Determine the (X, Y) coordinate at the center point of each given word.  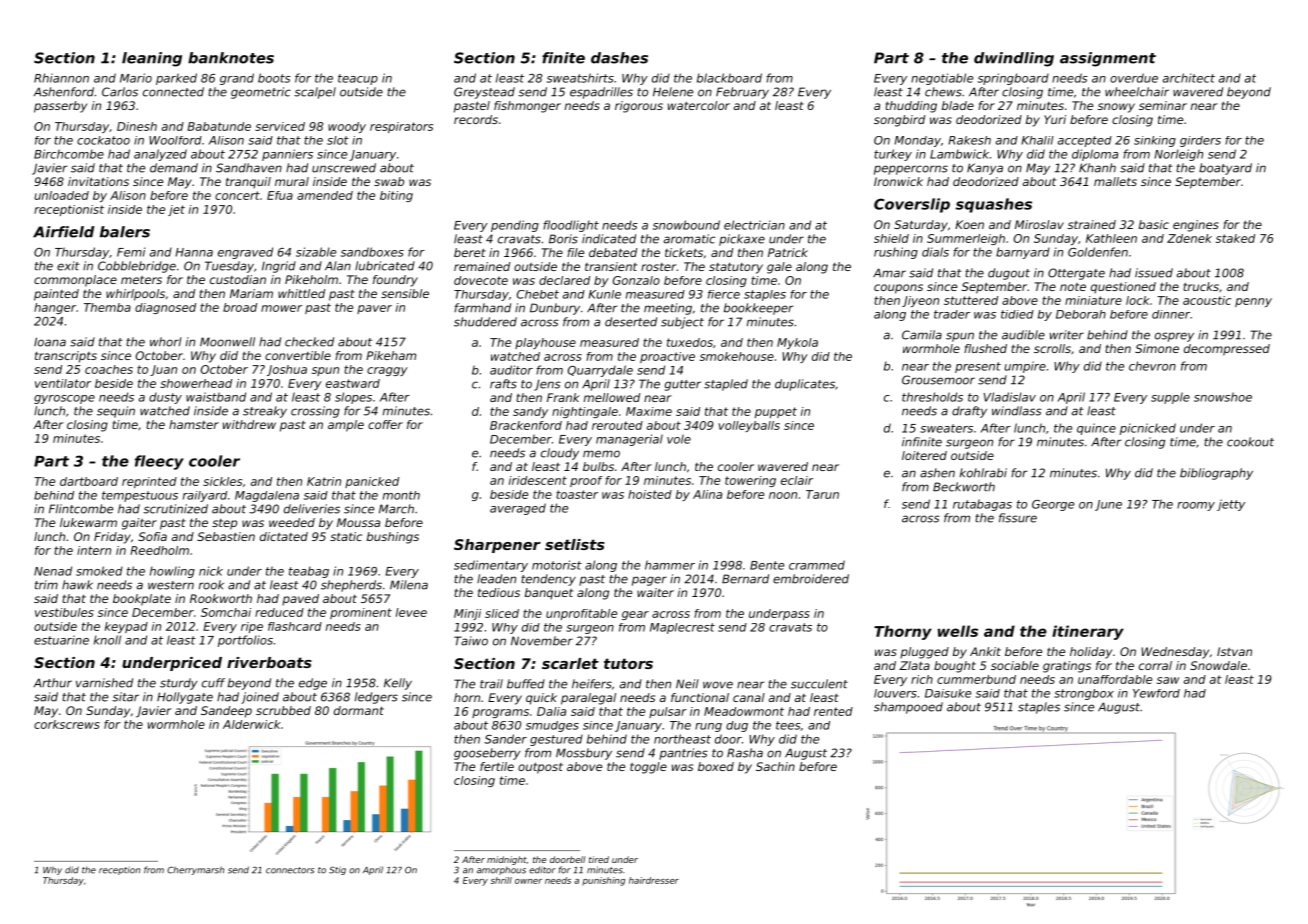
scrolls (1052, 348)
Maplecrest (682, 628)
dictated (284, 536)
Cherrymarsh (195, 870)
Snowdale (1218, 665)
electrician (754, 225)
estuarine (61, 640)
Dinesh (137, 126)
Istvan (1234, 651)
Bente (767, 565)
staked (1235, 238)
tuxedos (690, 342)
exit (68, 266)
